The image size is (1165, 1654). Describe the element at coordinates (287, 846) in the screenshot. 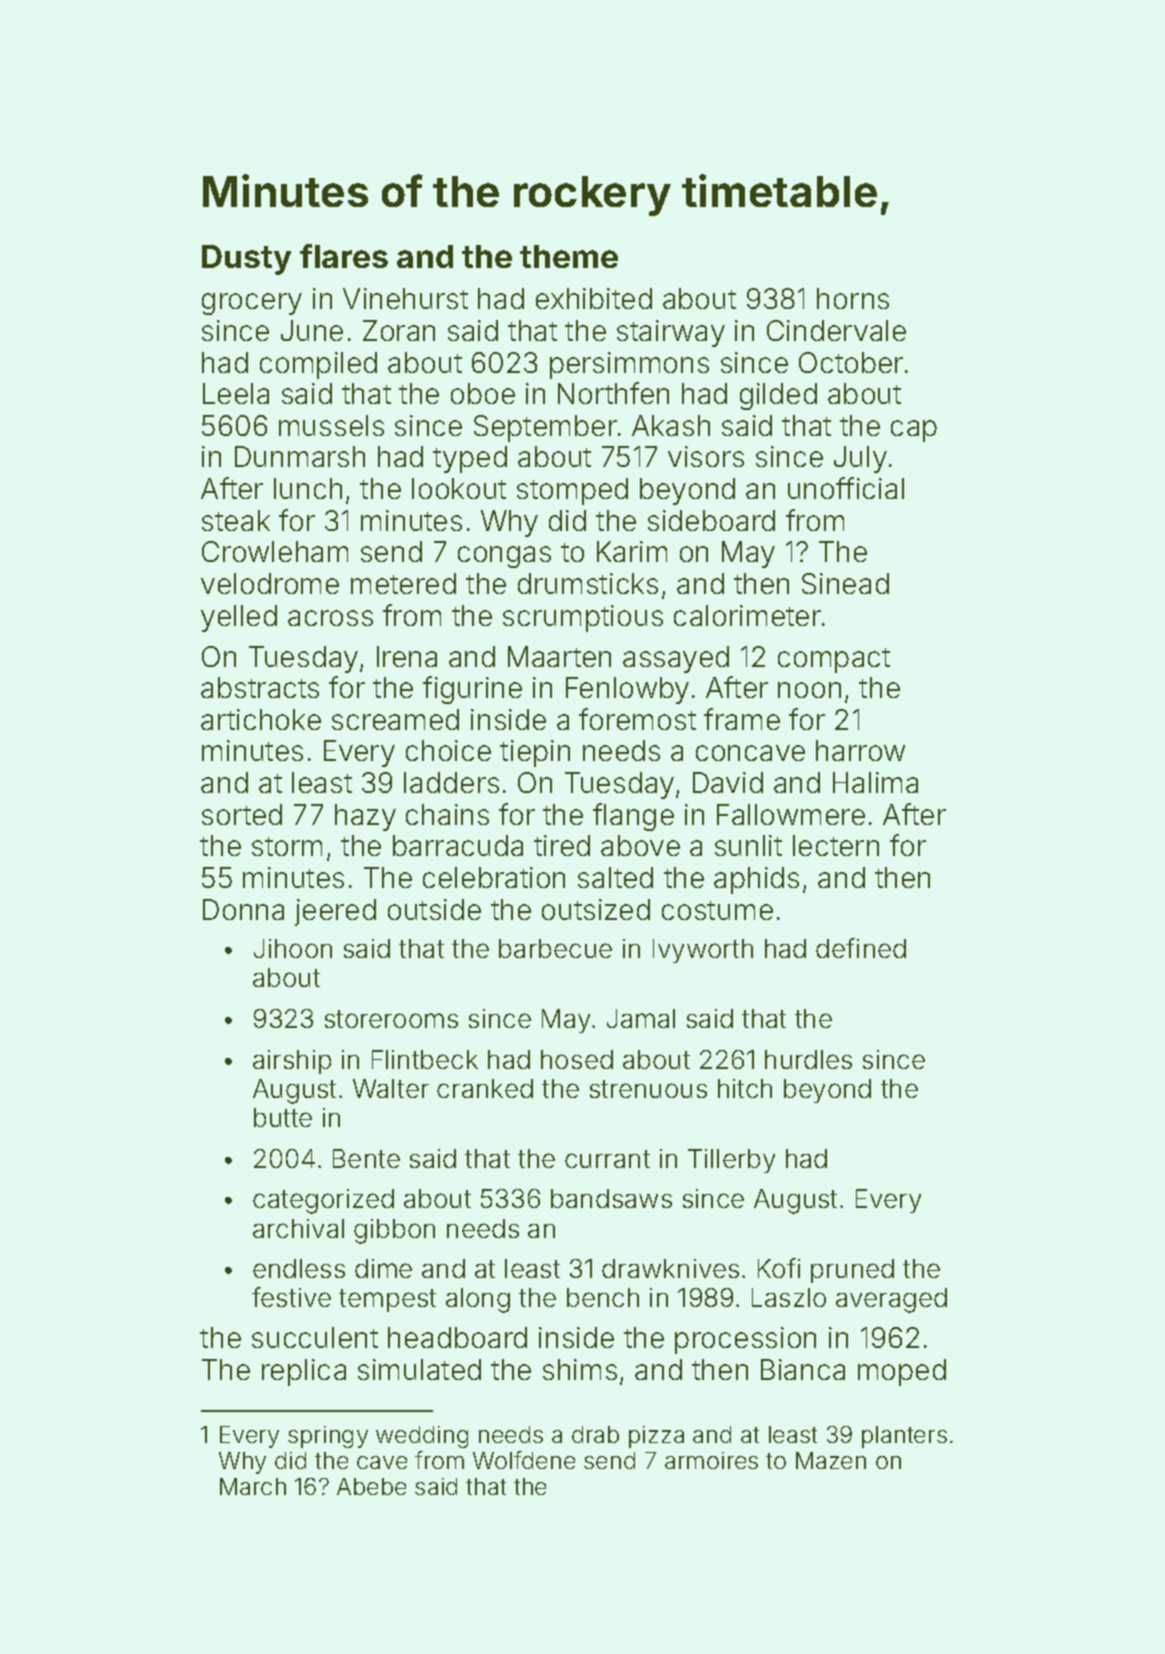

I see `storm` at that location.
